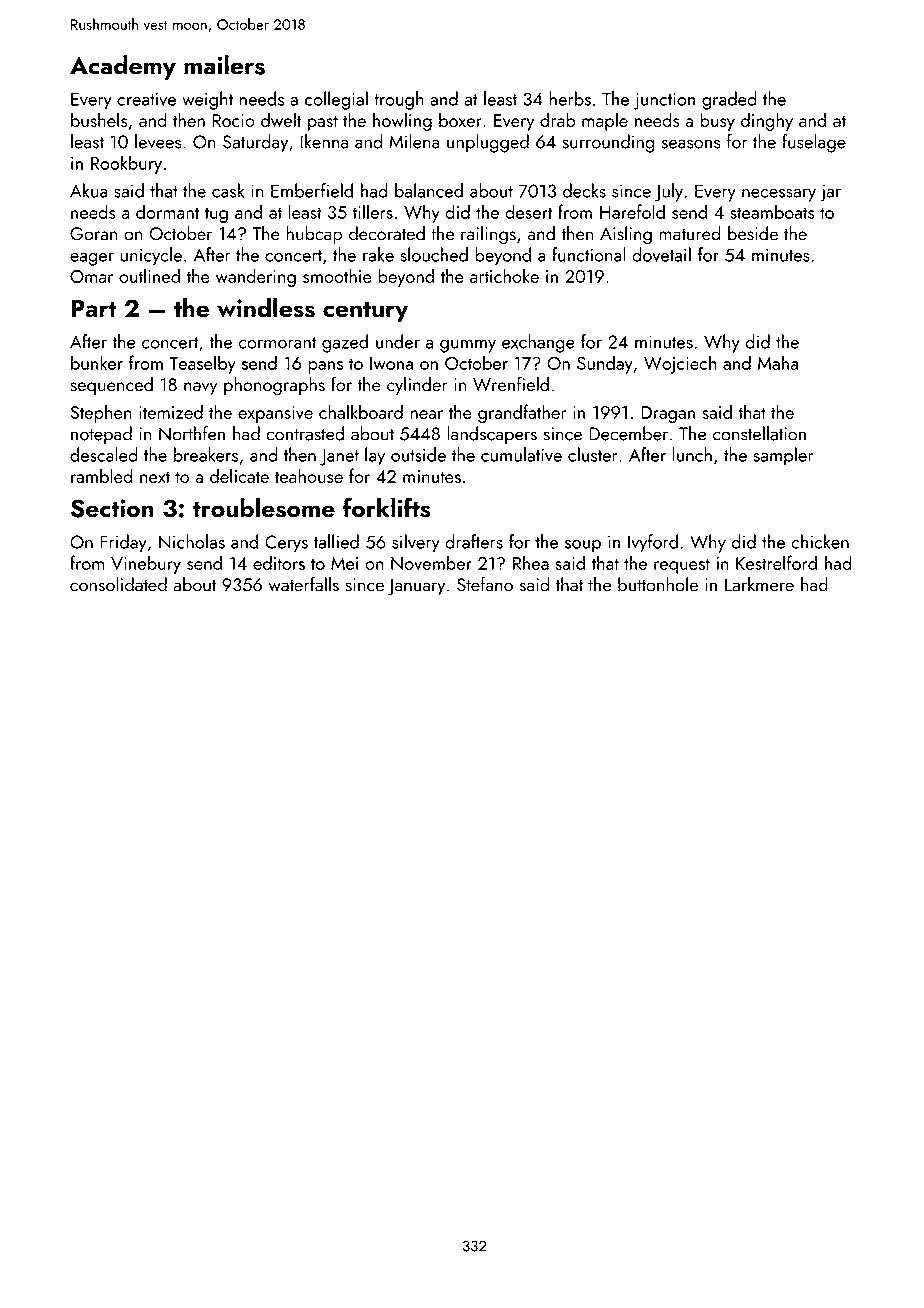 The image size is (924, 1308). Describe the element at coordinates (531, 562) in the screenshot. I see `Rhea` at that location.
